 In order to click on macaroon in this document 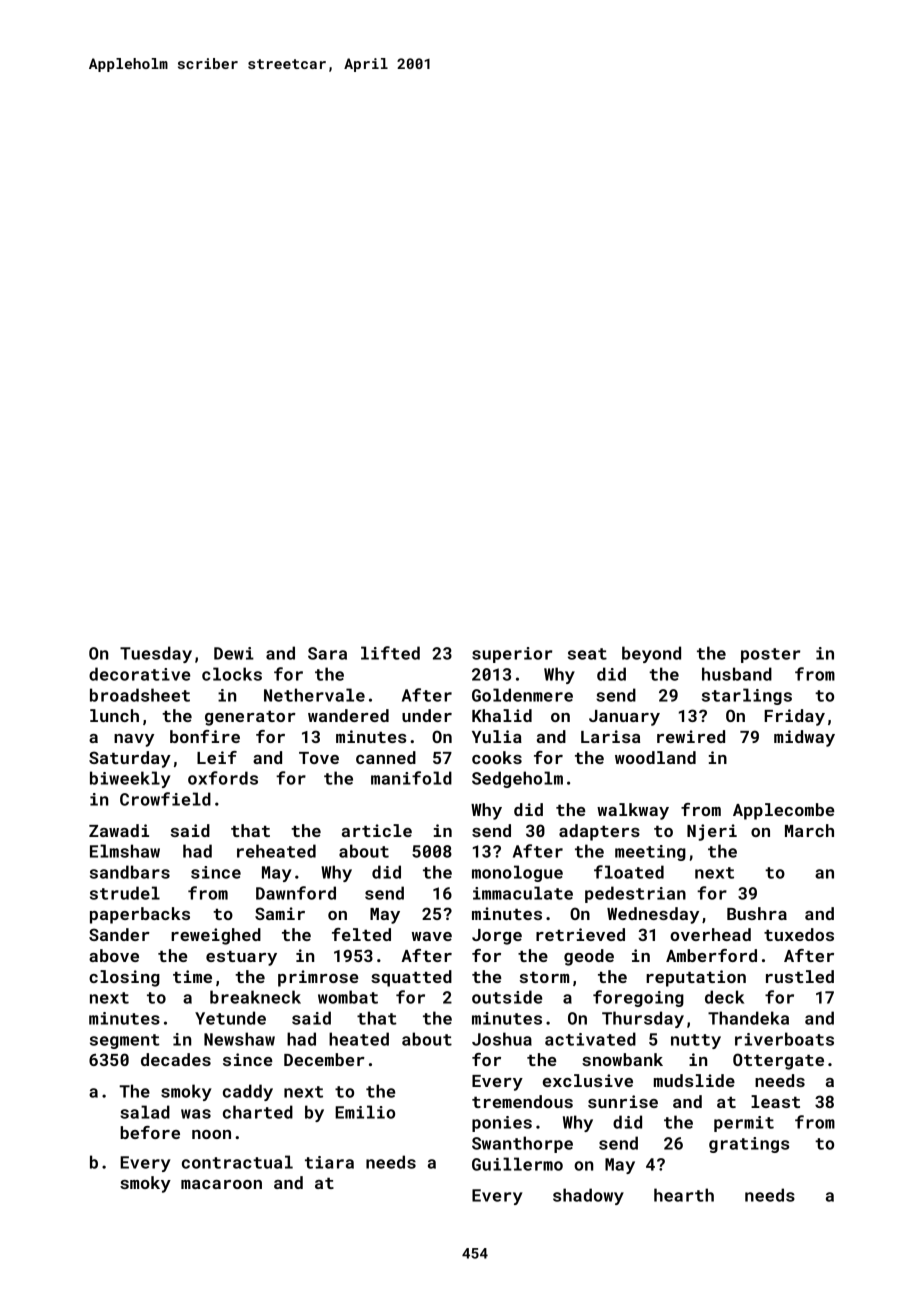, I will do `click(221, 1184)`.
